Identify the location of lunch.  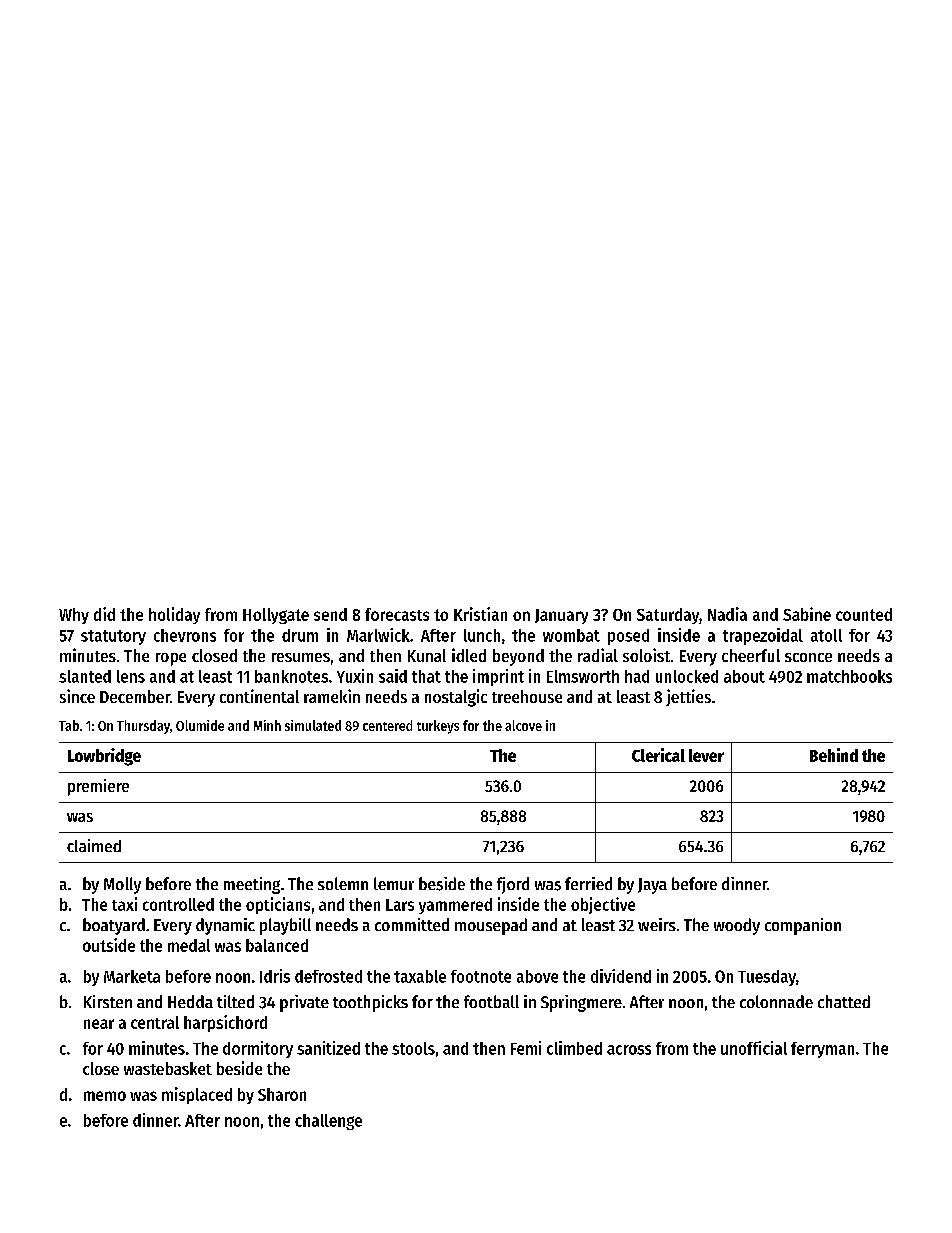
(482, 635).
